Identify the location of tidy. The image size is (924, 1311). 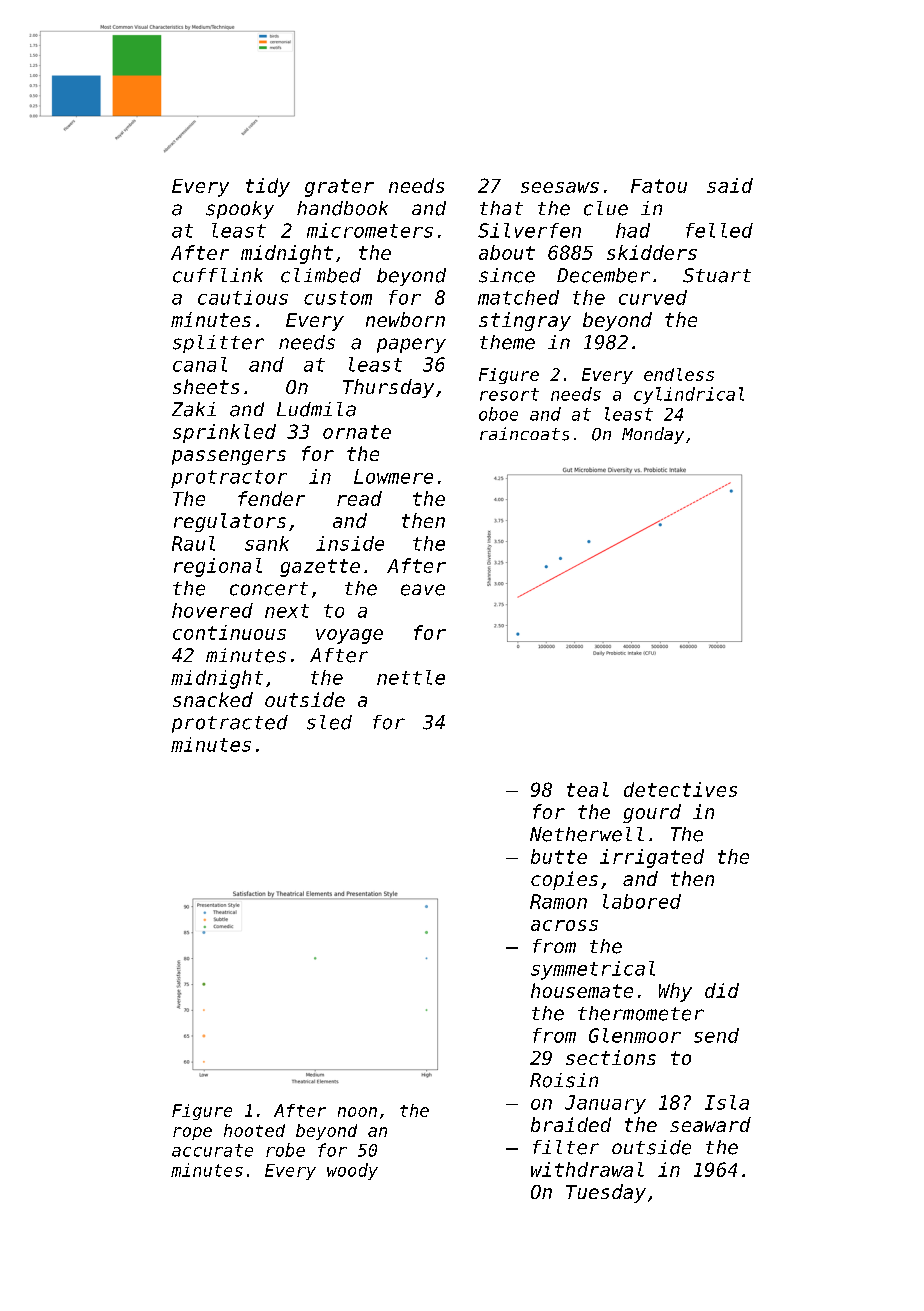
(268, 187).
